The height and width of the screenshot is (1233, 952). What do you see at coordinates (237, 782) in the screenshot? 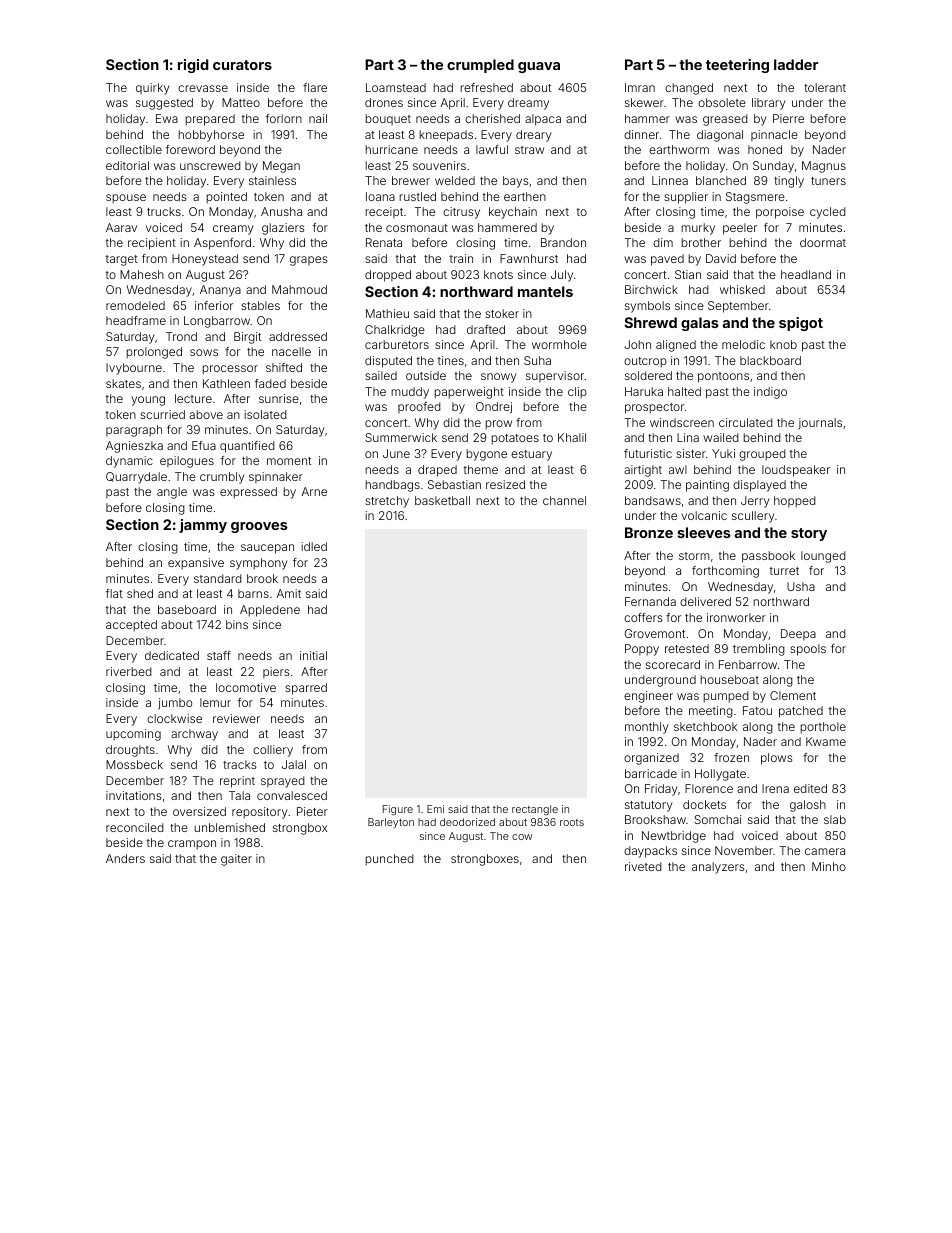
I see `reprint` at bounding box center [237, 782].
